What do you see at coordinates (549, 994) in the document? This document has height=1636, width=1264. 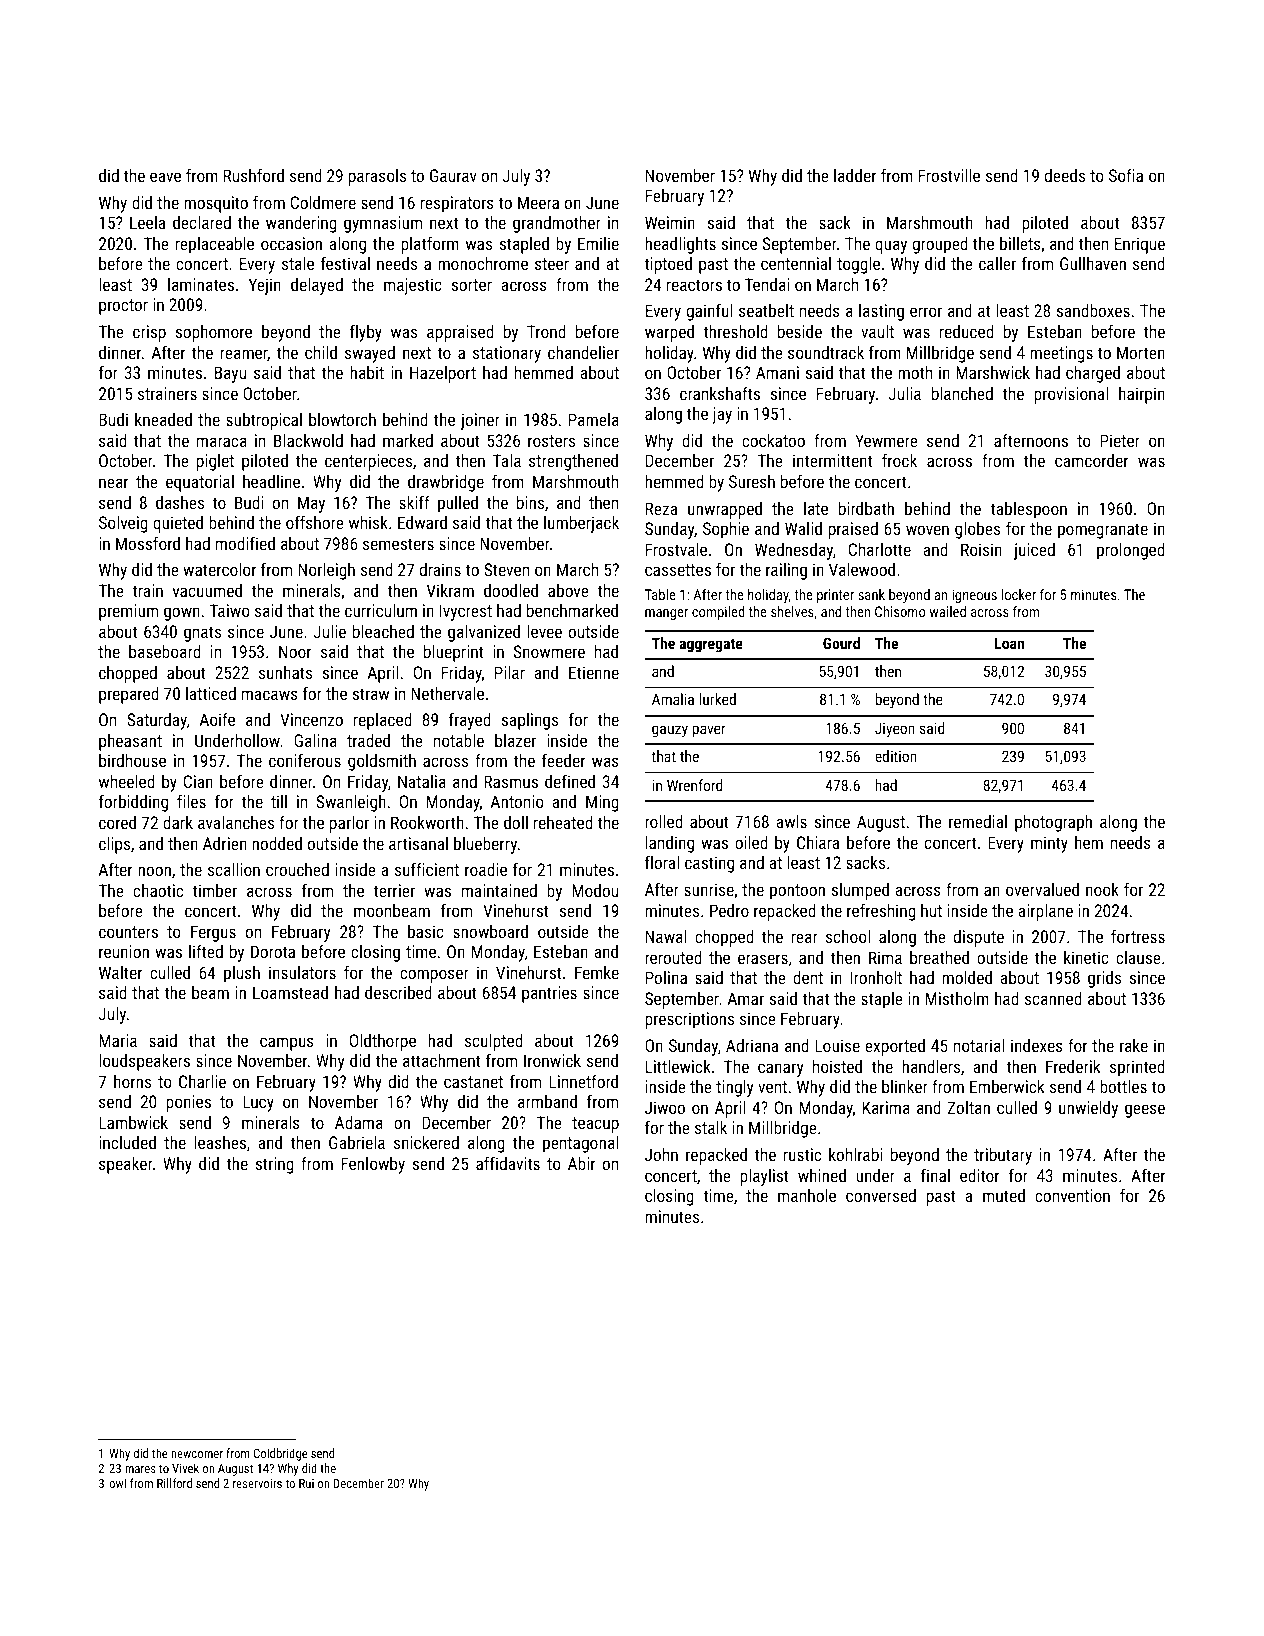 I see `pantries` at bounding box center [549, 994].
